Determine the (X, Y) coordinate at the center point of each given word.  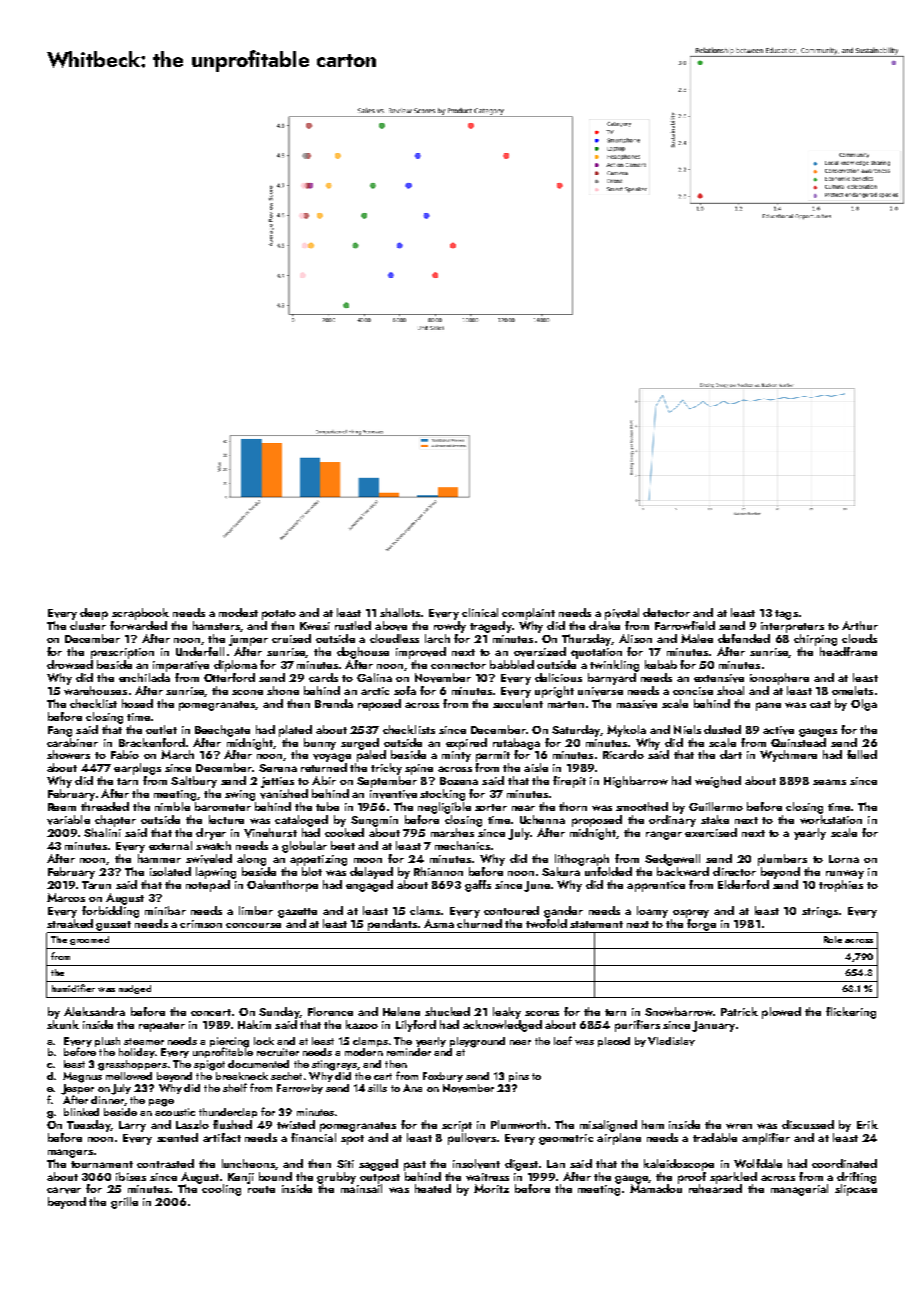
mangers (70, 1153)
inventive (393, 794)
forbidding (110, 912)
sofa (405, 690)
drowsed (70, 664)
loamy (652, 912)
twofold (546, 923)
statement (596, 924)
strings (820, 912)
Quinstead (798, 742)
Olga (864, 705)
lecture (226, 819)
